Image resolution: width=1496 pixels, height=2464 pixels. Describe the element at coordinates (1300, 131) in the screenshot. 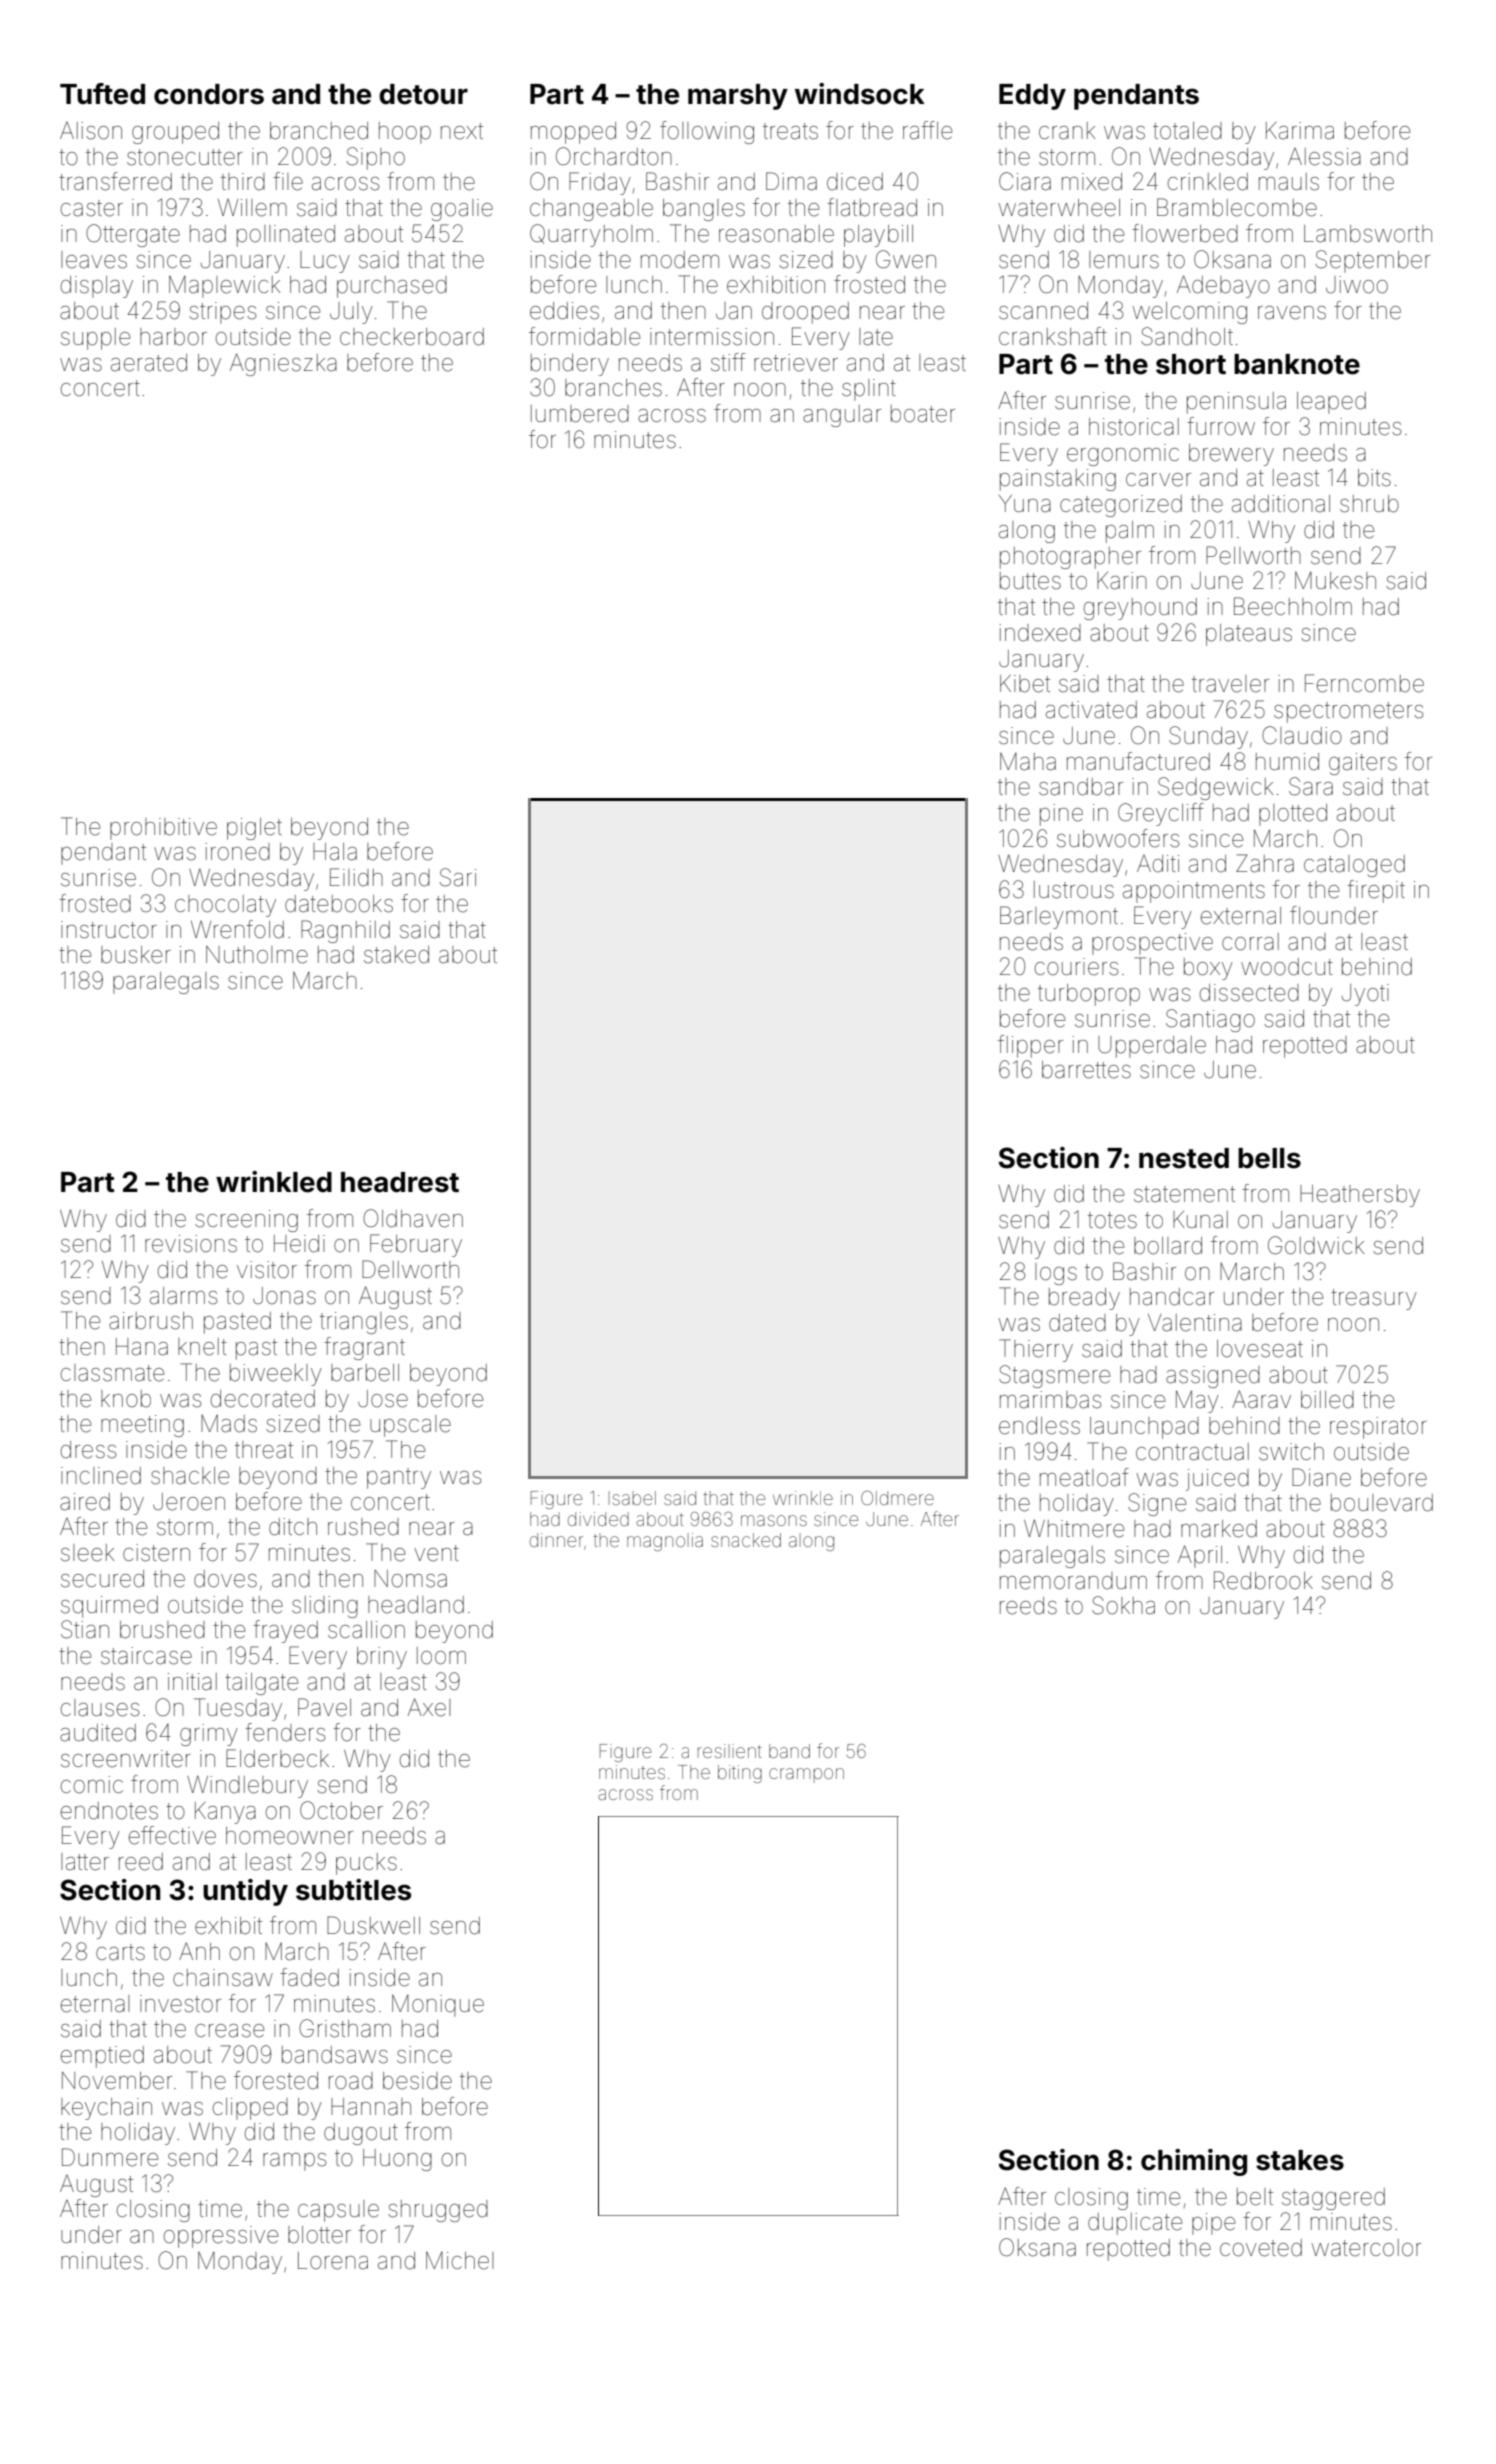

I see `Karima` at that location.
